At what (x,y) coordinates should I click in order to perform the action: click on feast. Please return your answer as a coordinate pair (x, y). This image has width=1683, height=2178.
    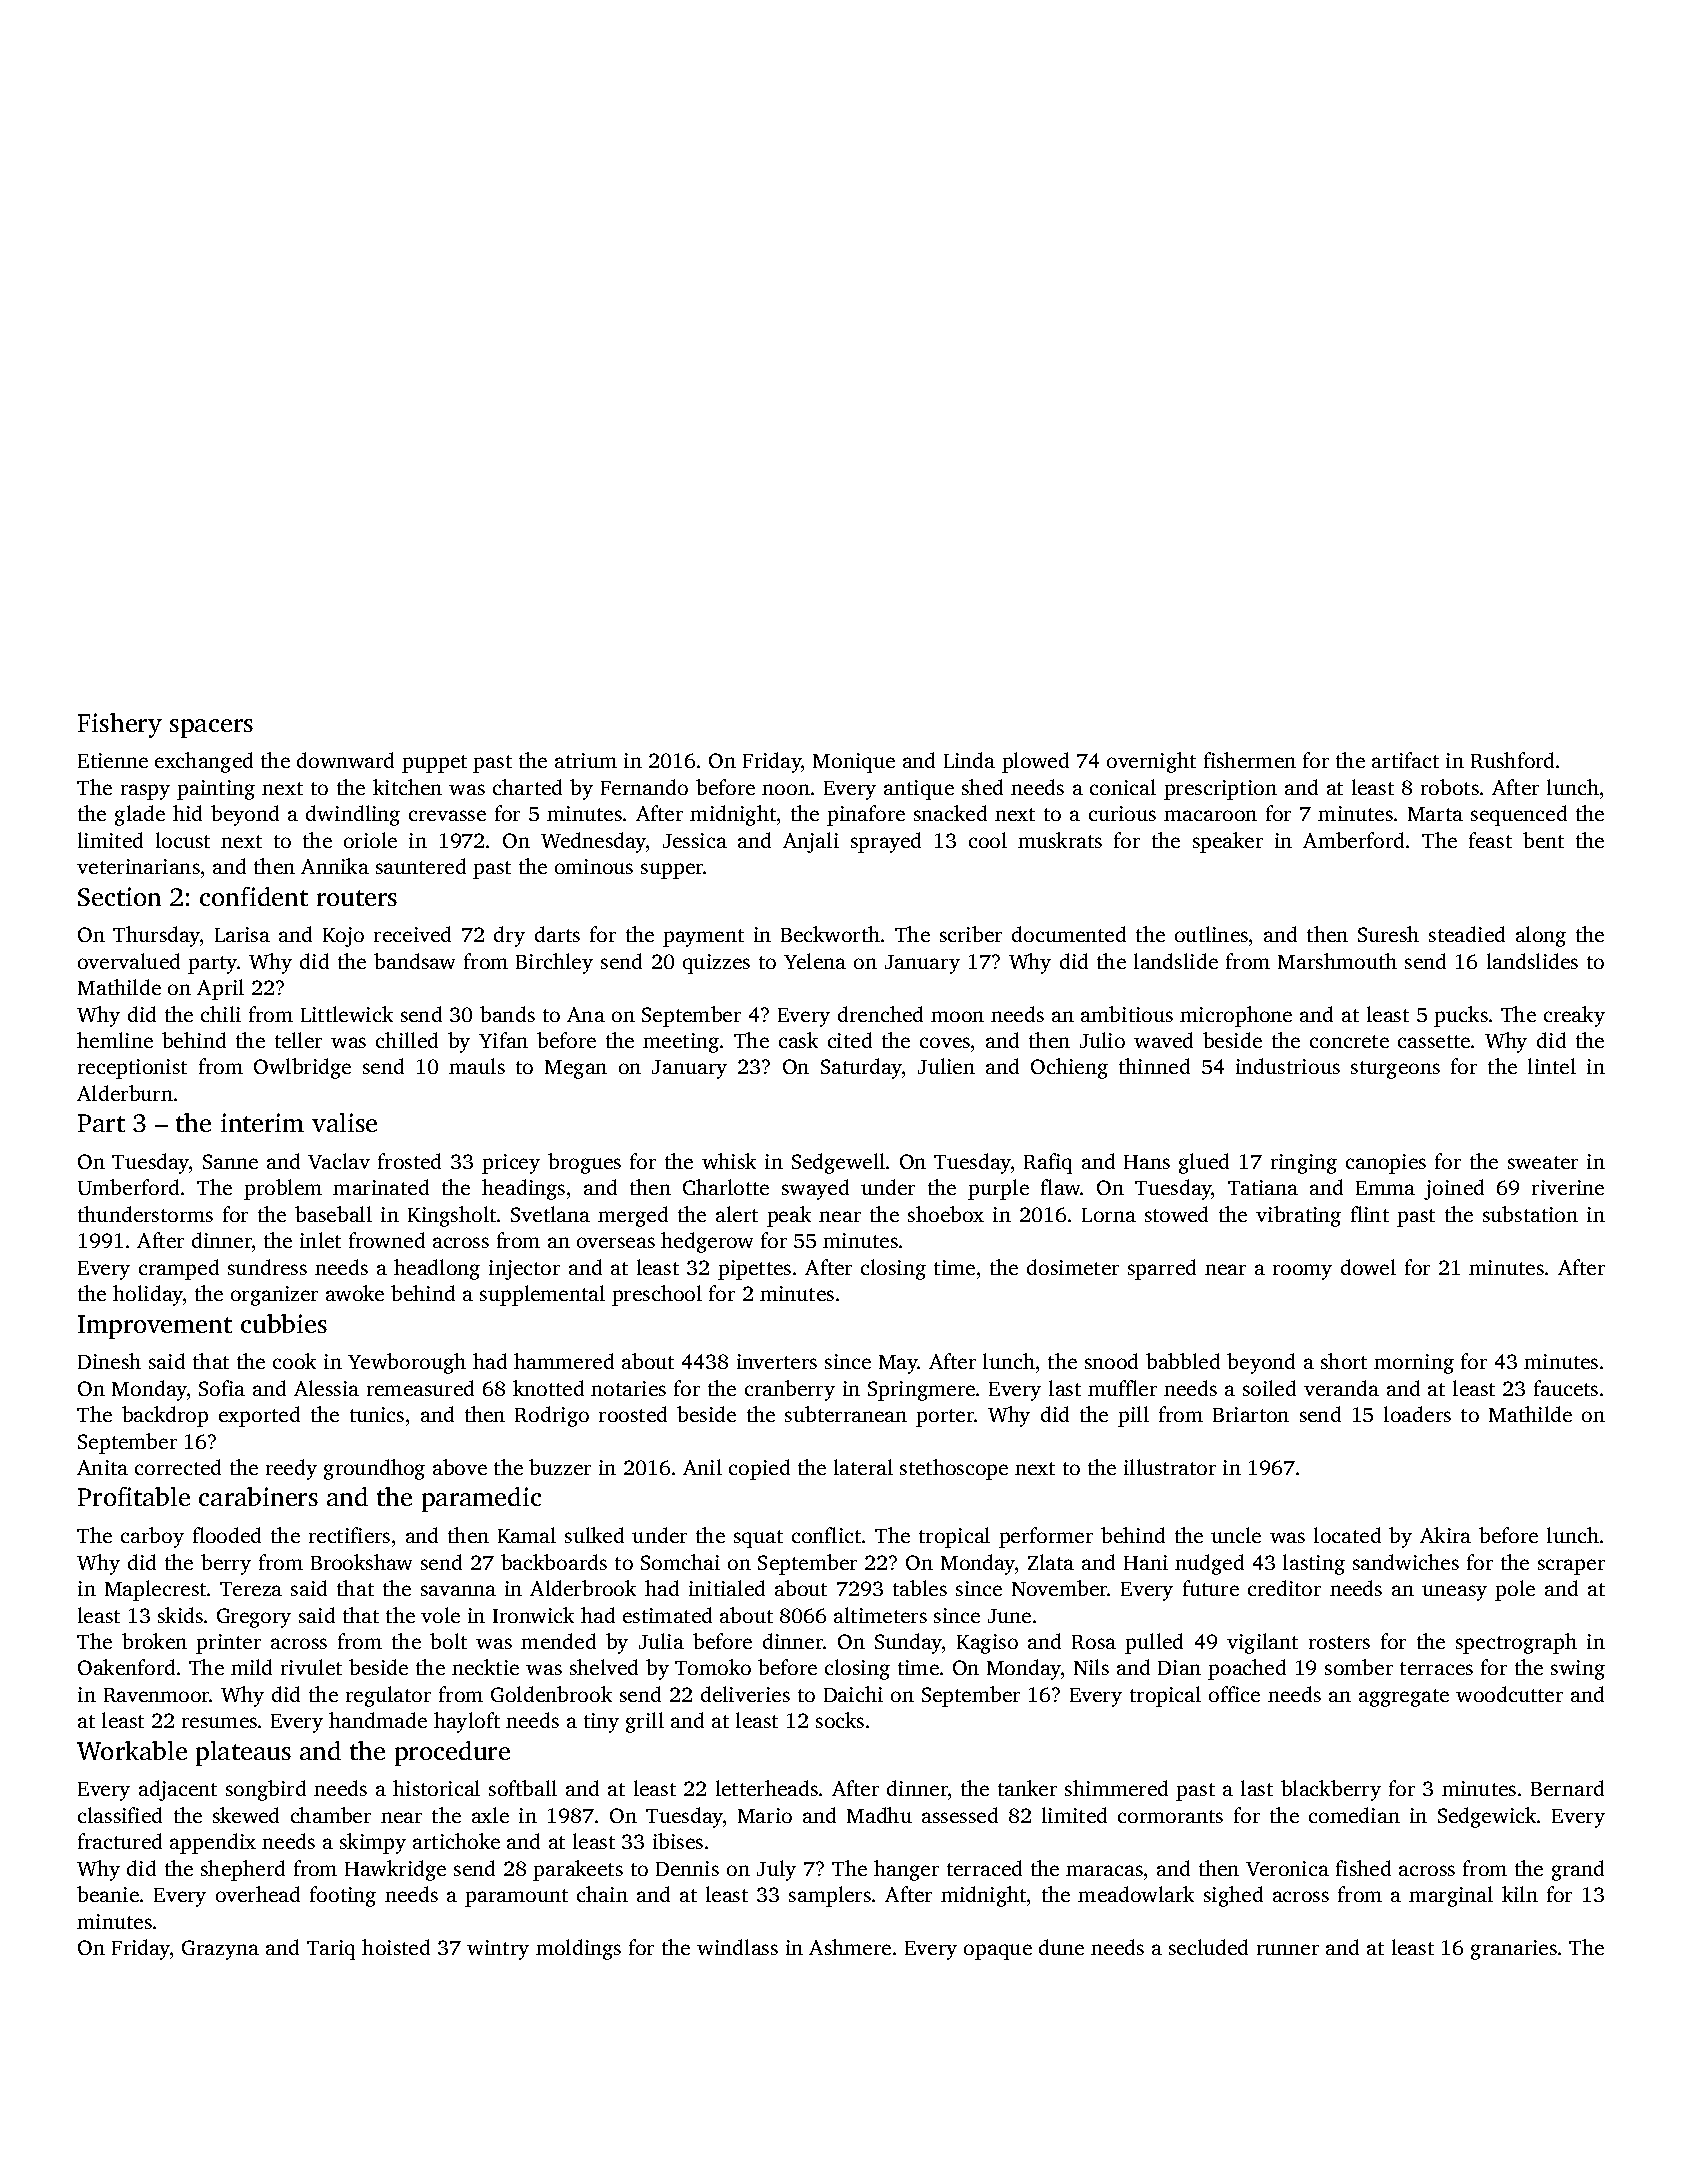
    Looking at the image, I should click on (1490, 840).
